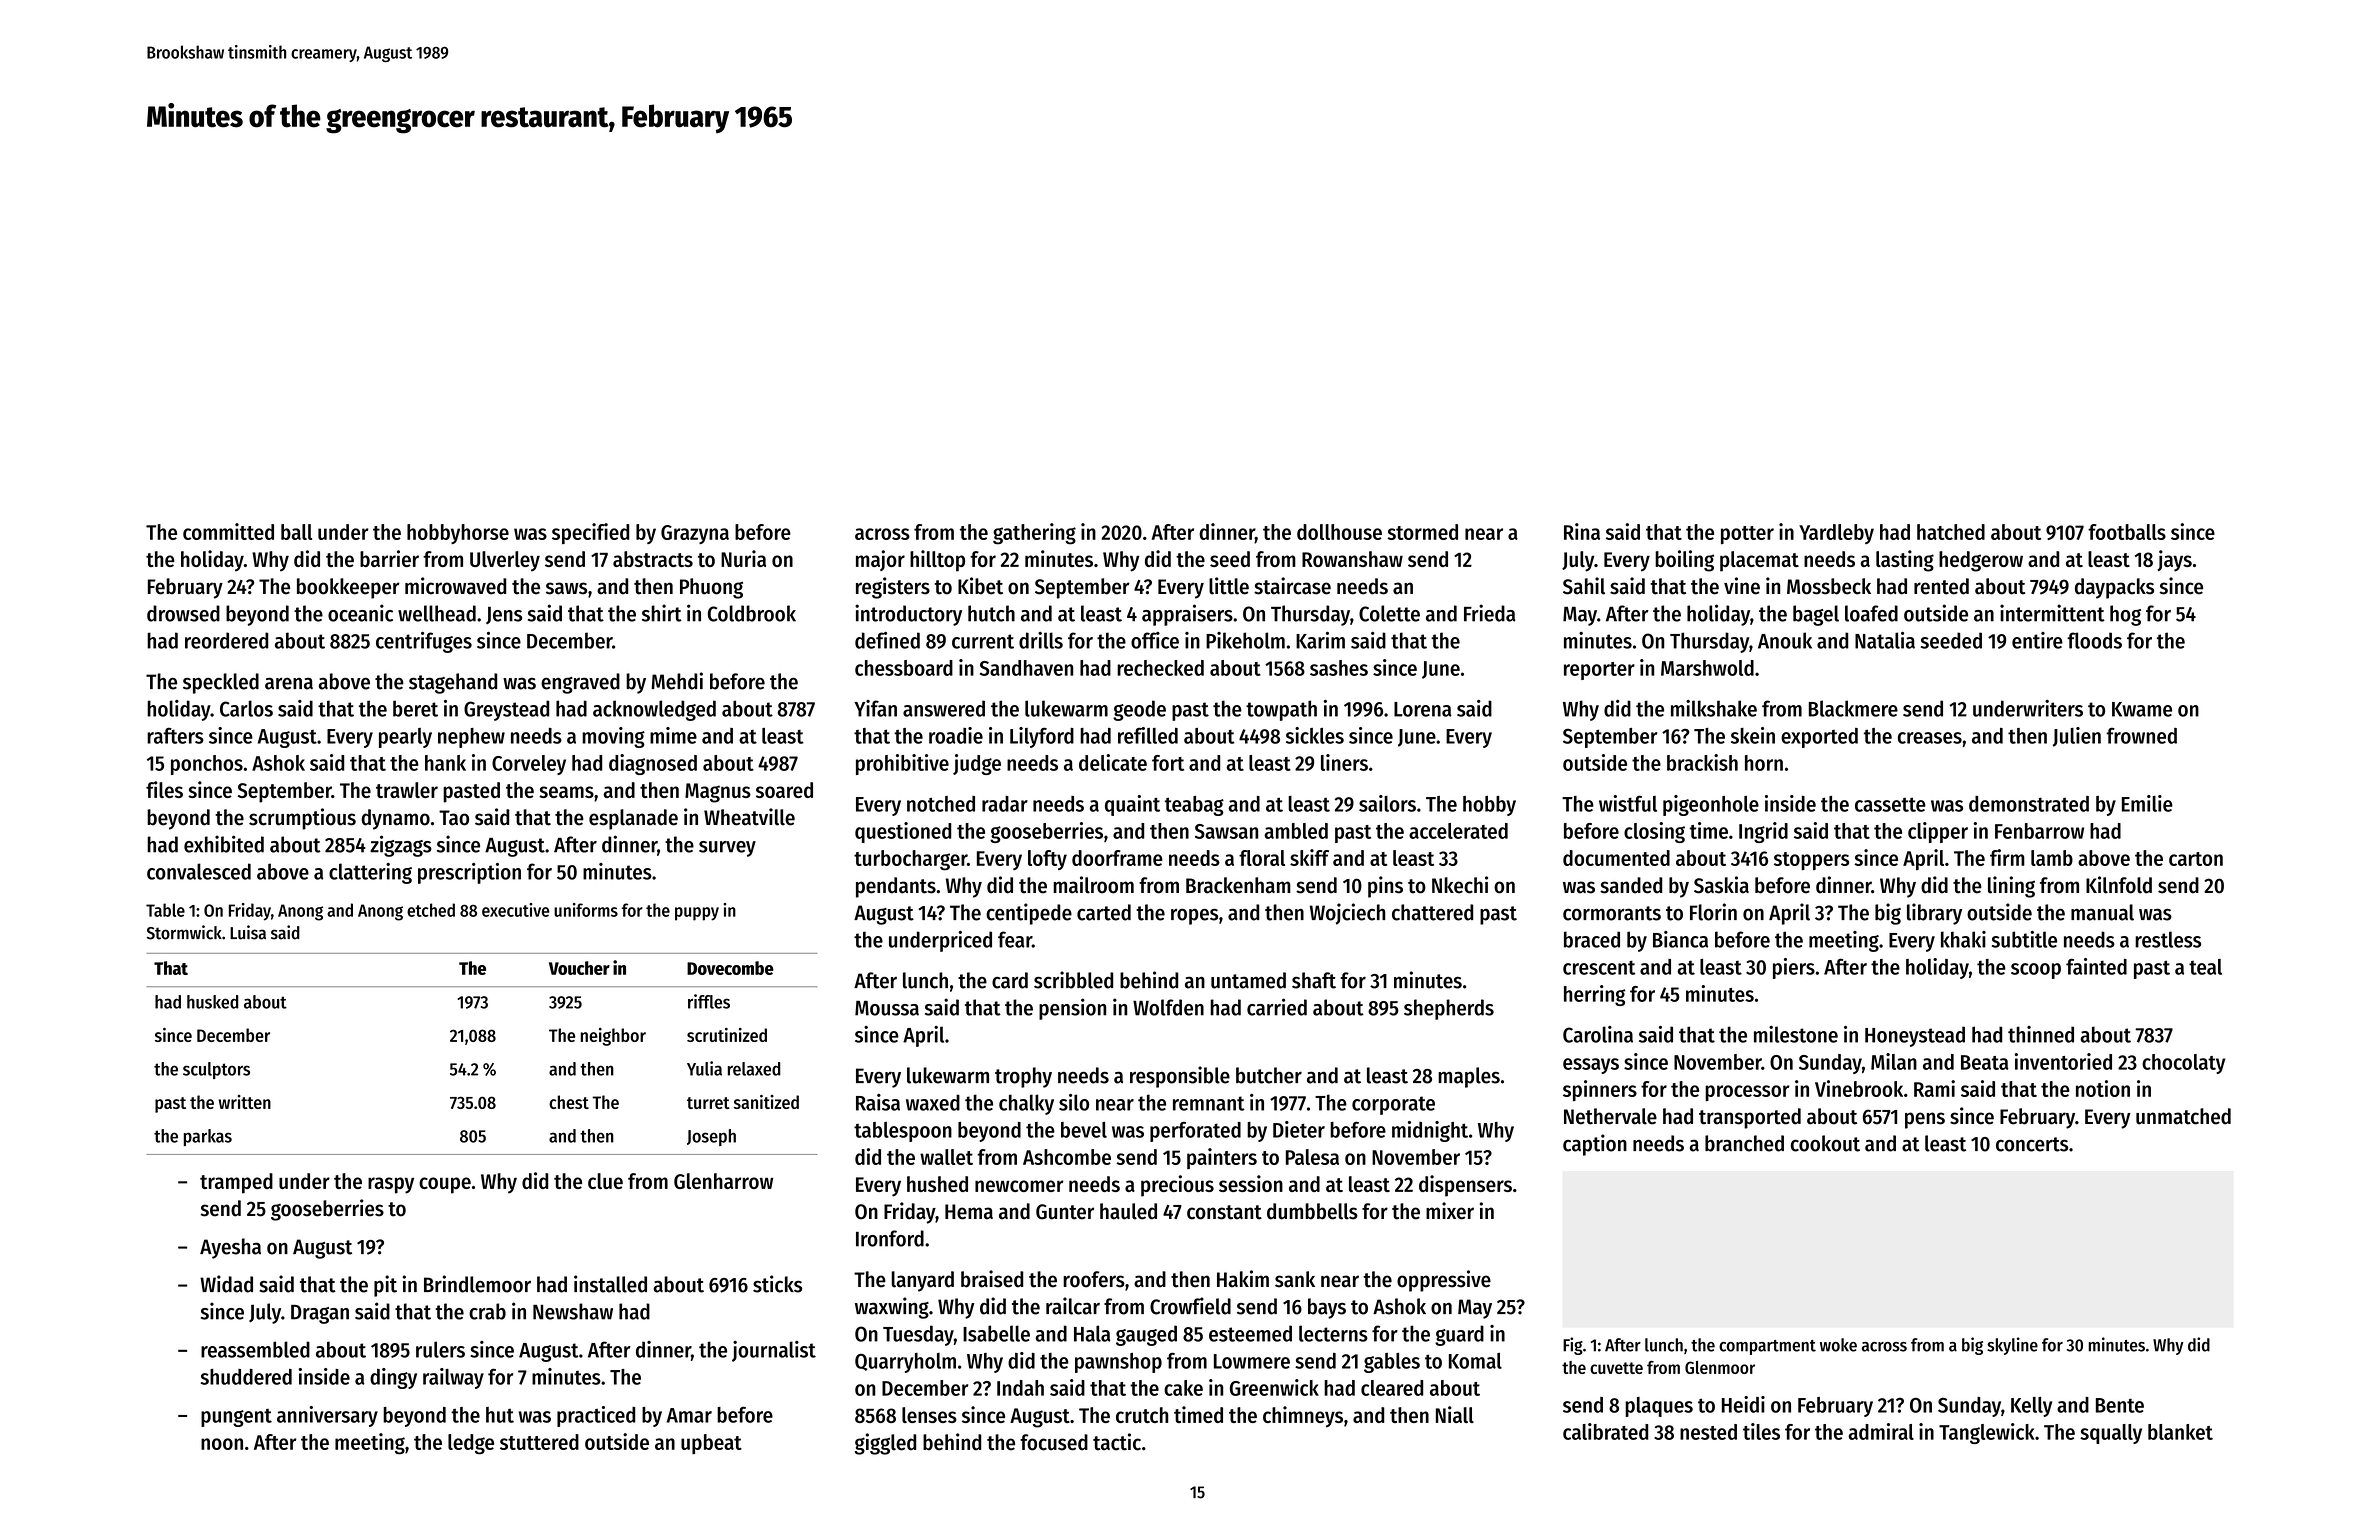 This image has width=2380, height=1540. What do you see at coordinates (1034, 534) in the image?
I see `gathering` at bounding box center [1034, 534].
